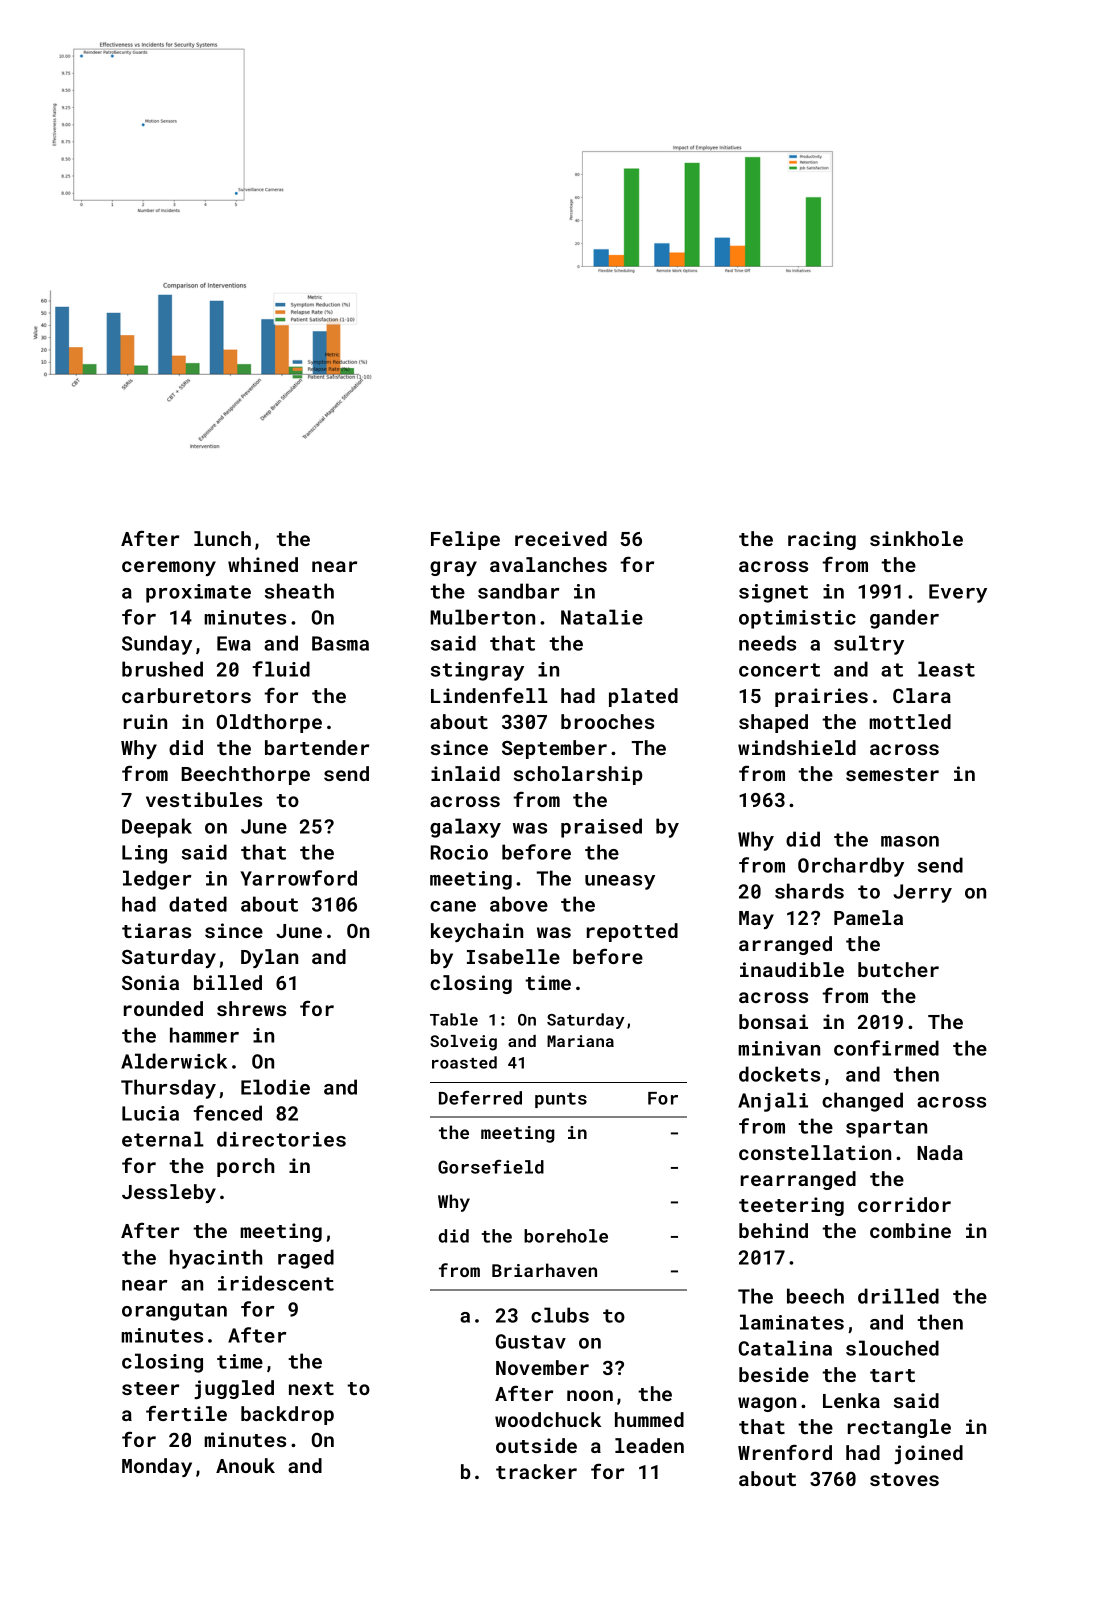 The width and height of the screenshot is (1117, 1617). What do you see at coordinates (773, 723) in the screenshot?
I see `shaped` at bounding box center [773, 723].
